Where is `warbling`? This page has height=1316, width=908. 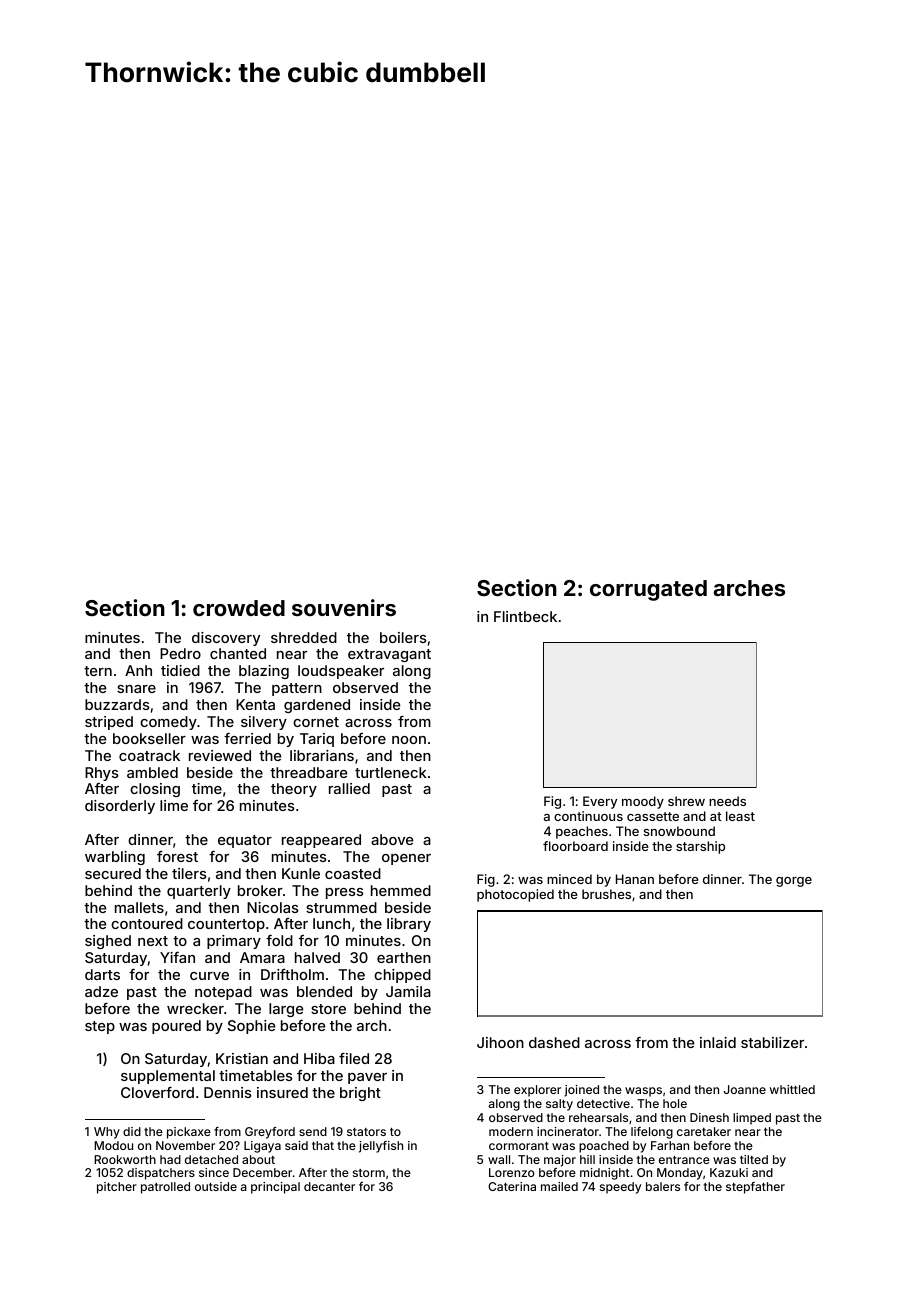 warbling is located at coordinates (115, 858).
